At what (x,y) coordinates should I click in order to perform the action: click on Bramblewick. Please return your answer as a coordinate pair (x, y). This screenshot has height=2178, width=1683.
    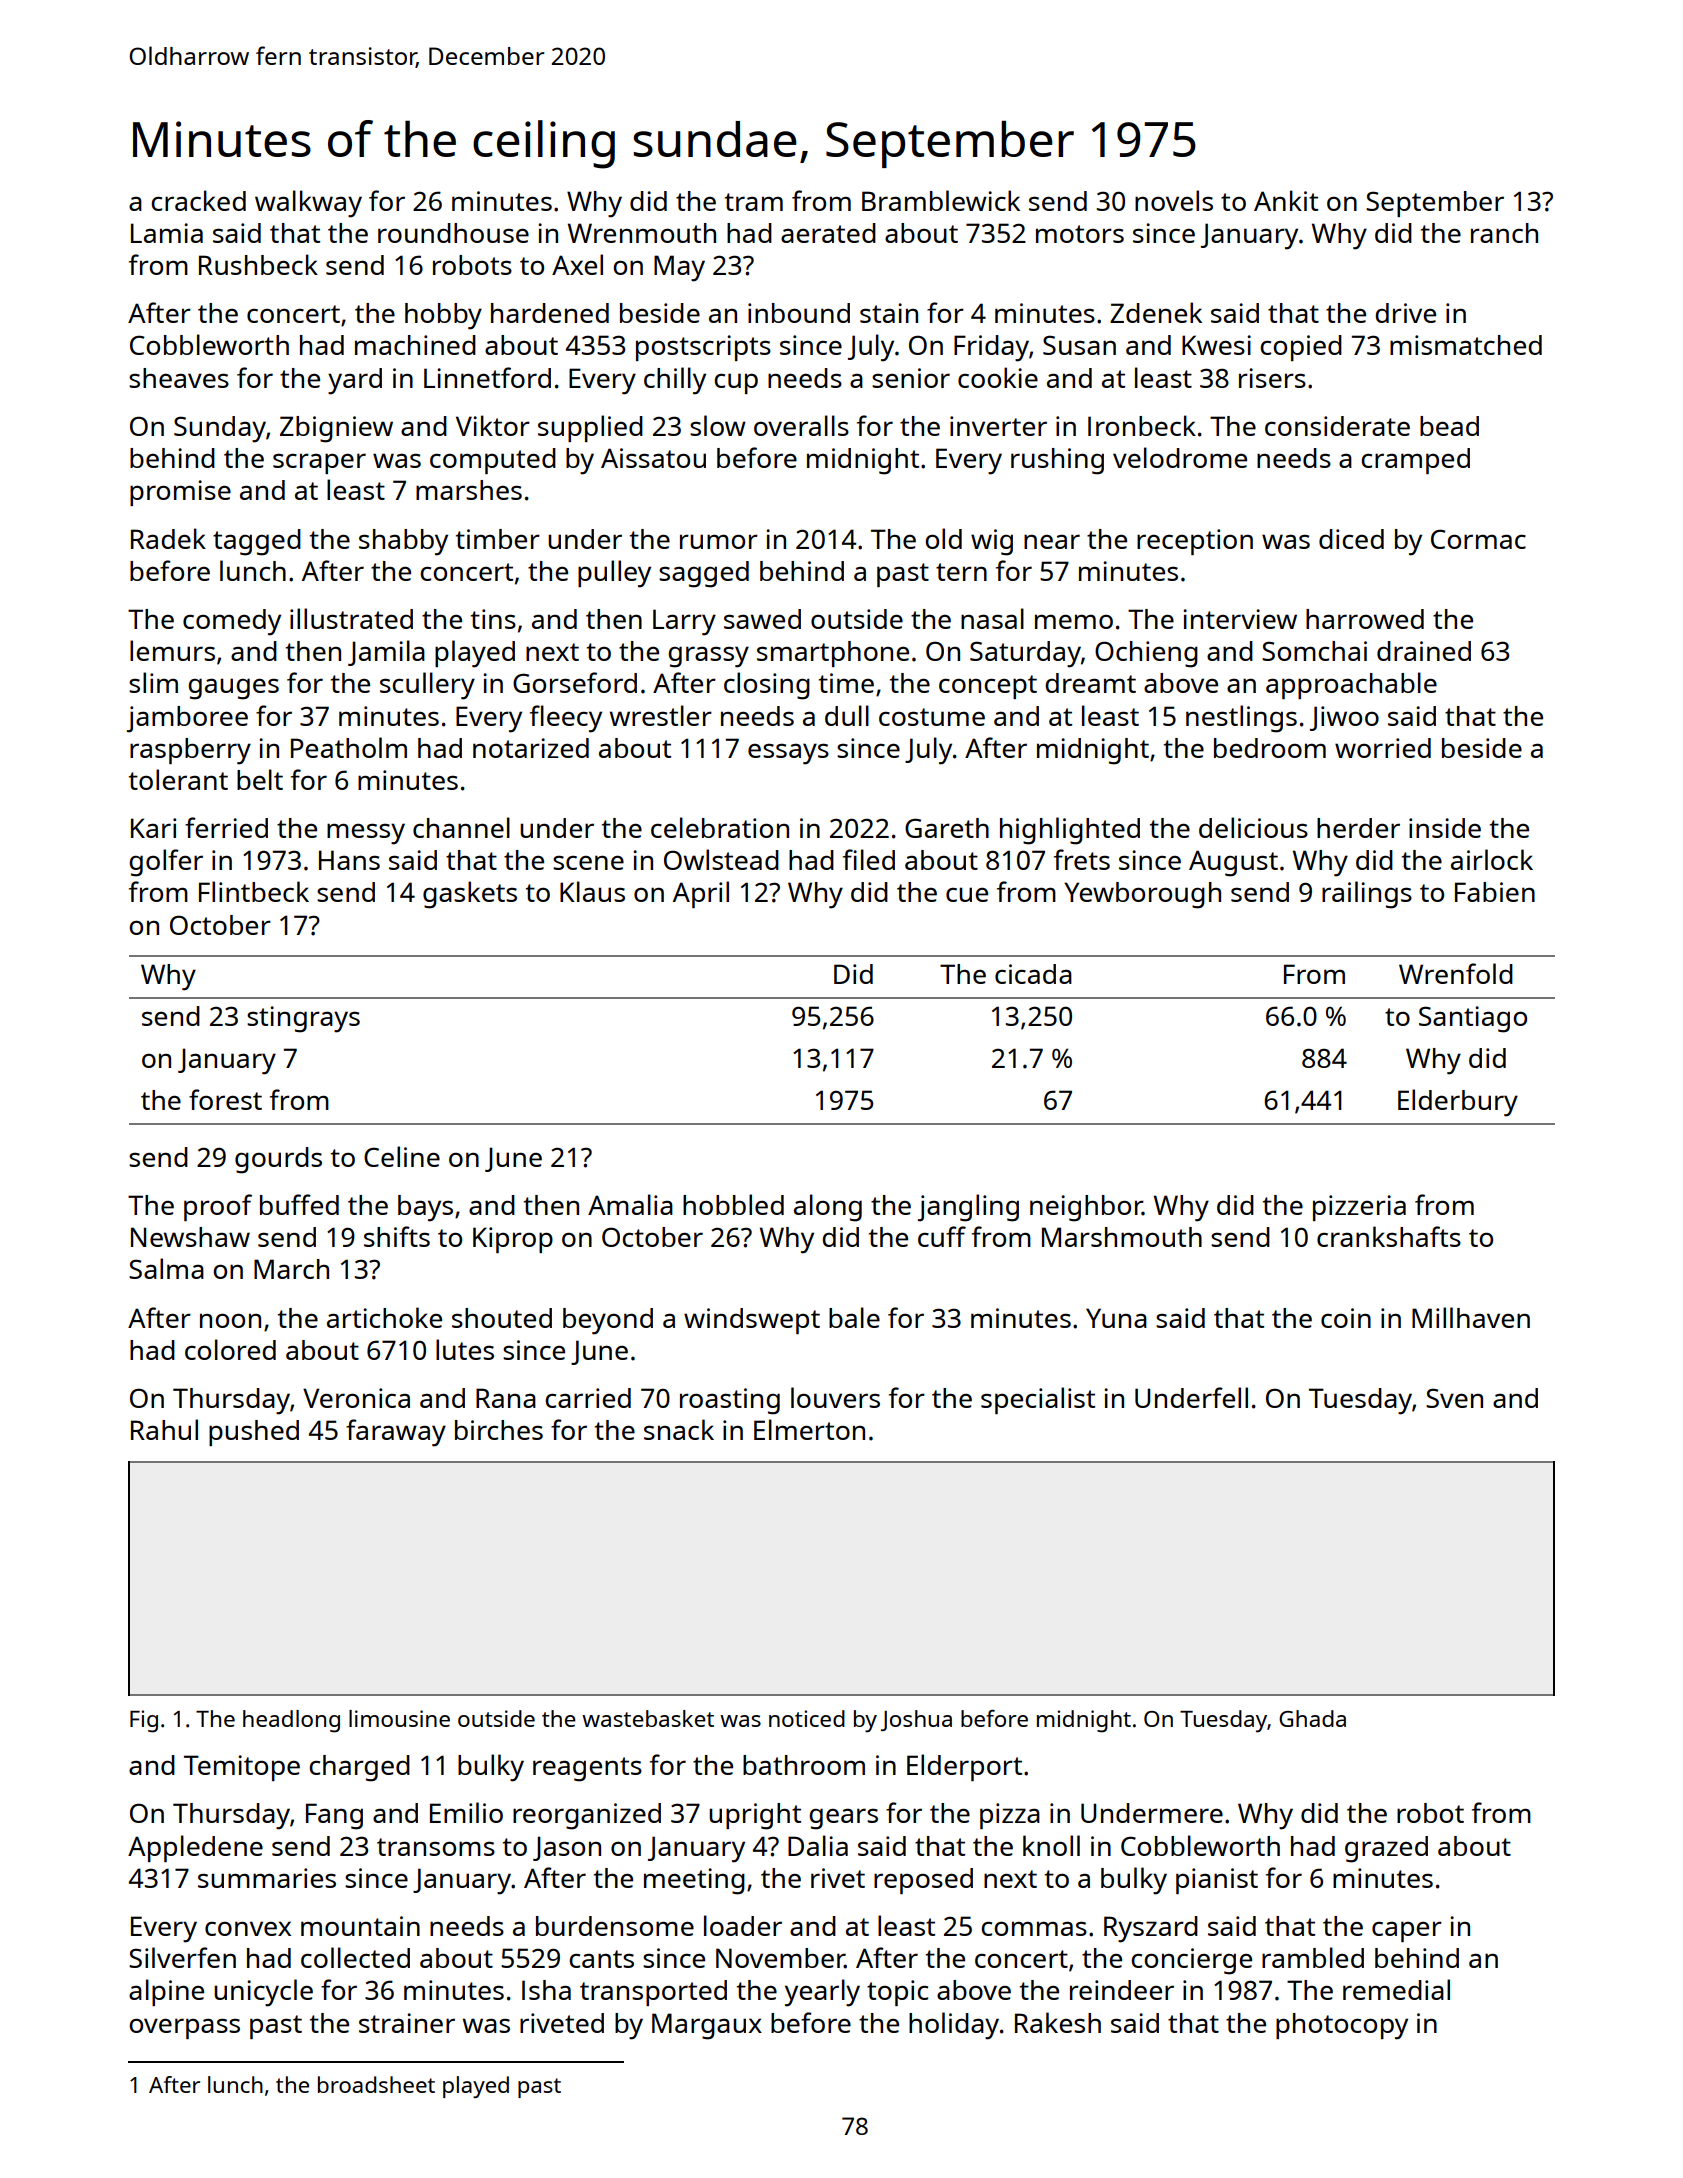
    Looking at the image, I should click on (941, 200).
